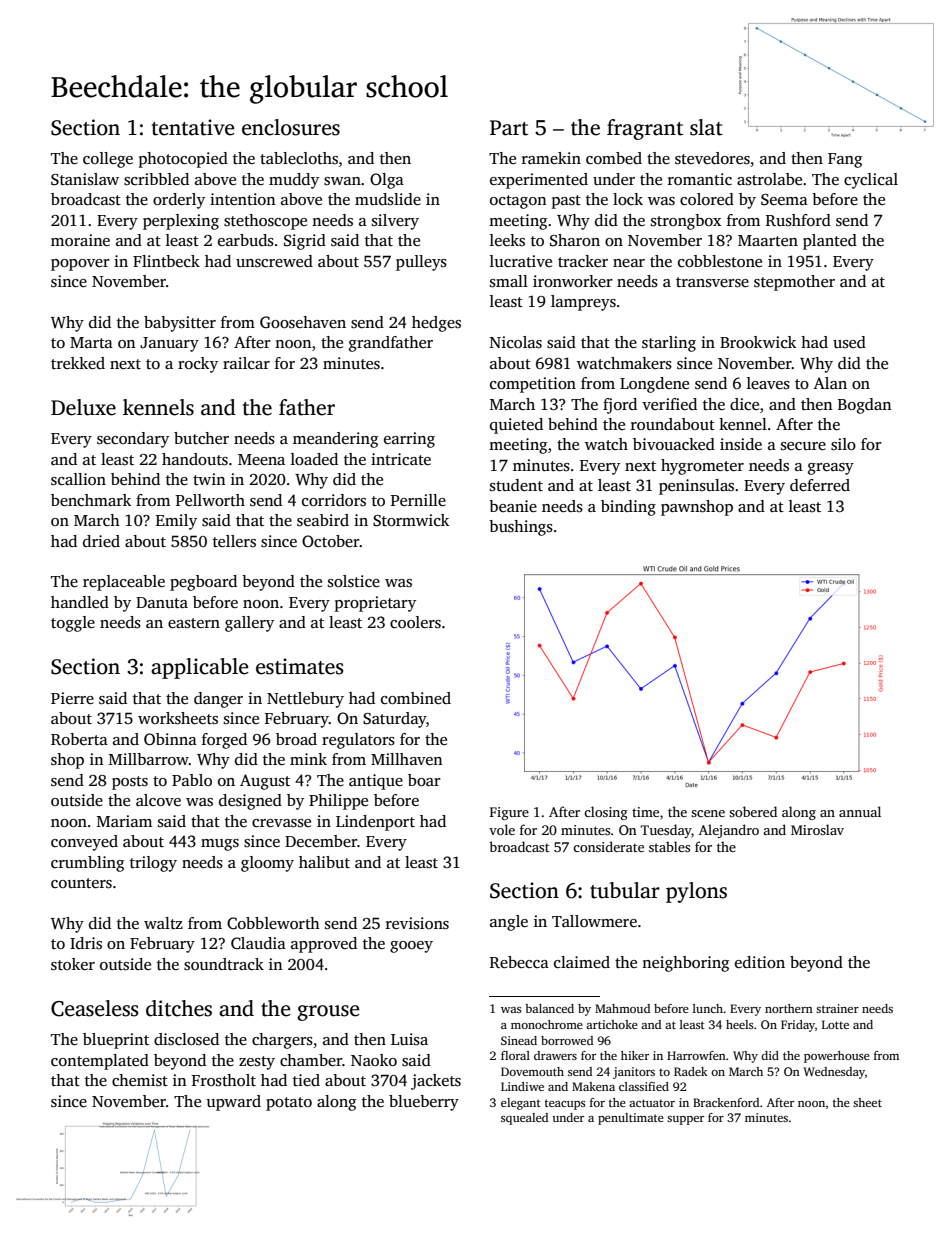 This screenshot has width=952, height=1233. I want to click on quieted, so click(516, 426).
